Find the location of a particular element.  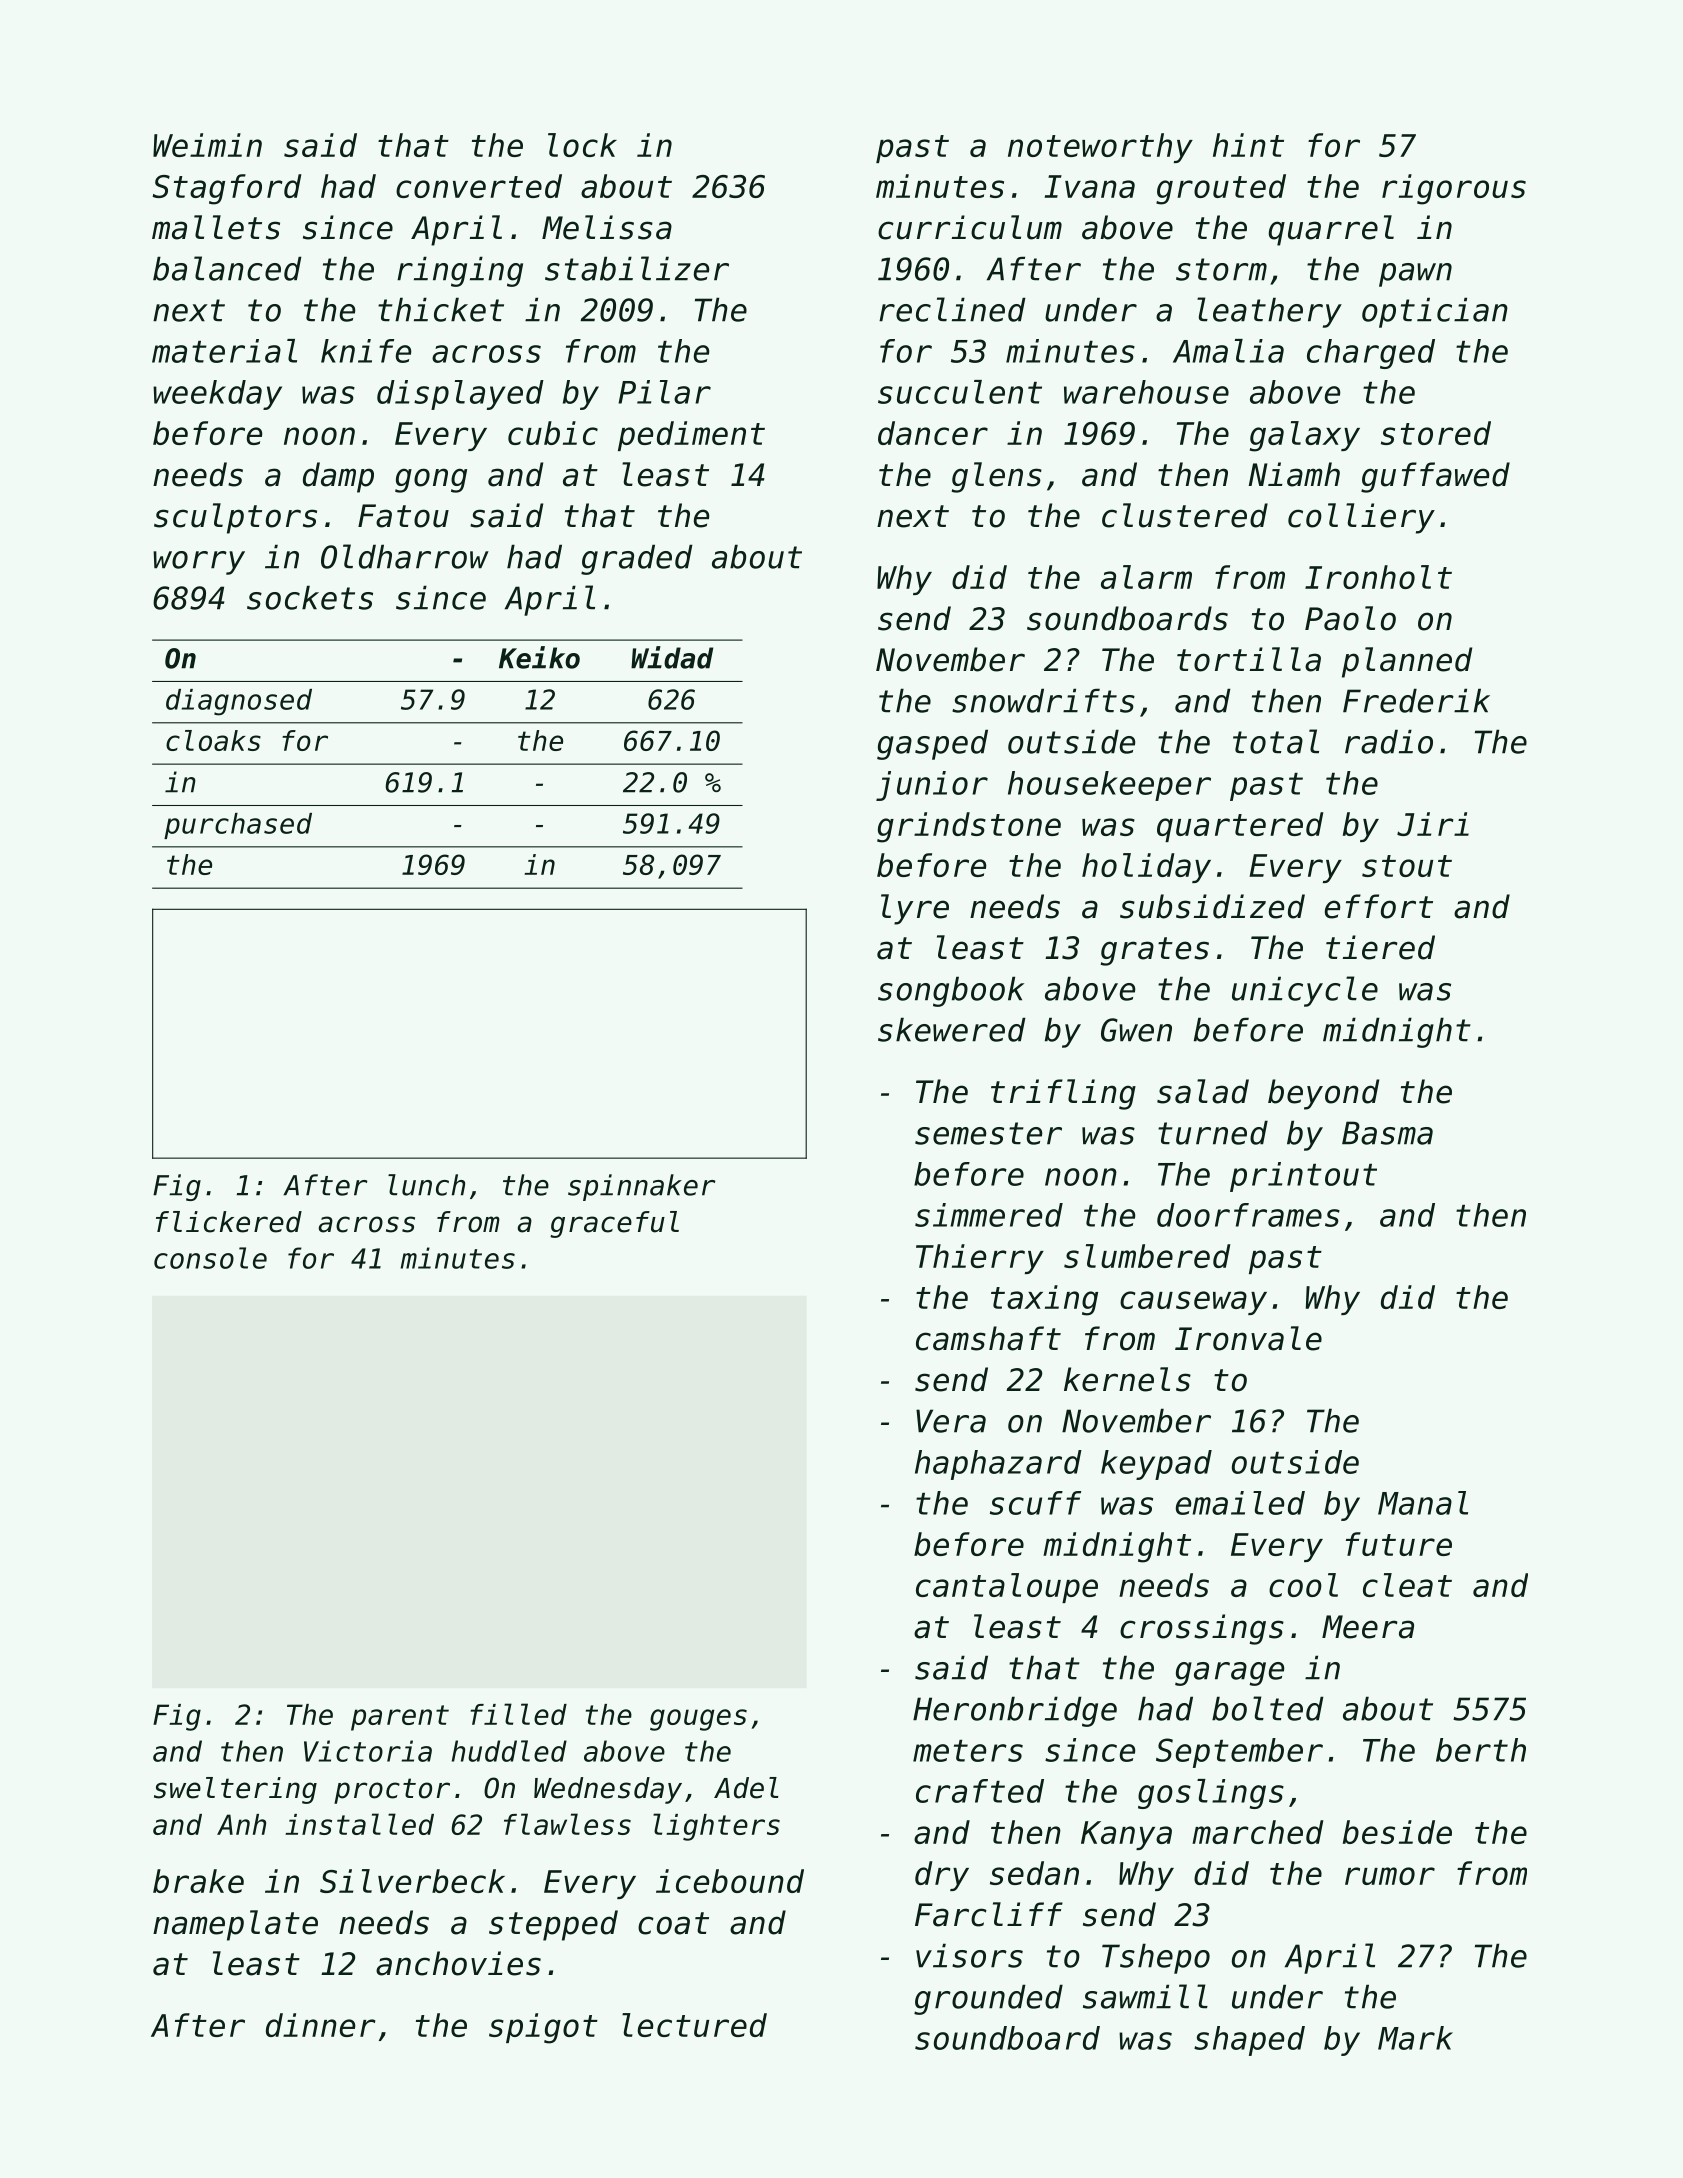

sweltering is located at coordinates (235, 1790).
